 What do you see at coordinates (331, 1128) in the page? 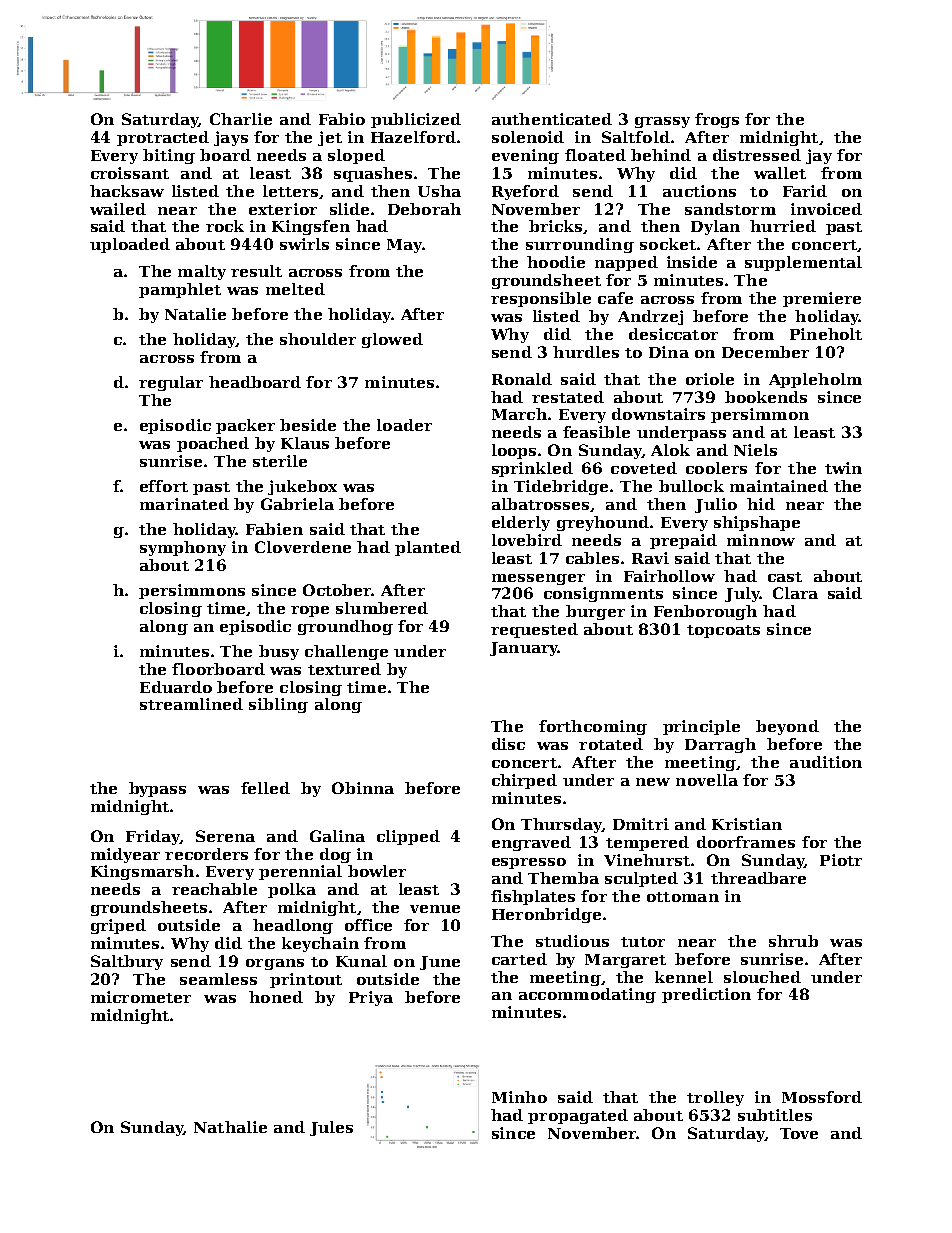
I see `Jules` at bounding box center [331, 1128].
